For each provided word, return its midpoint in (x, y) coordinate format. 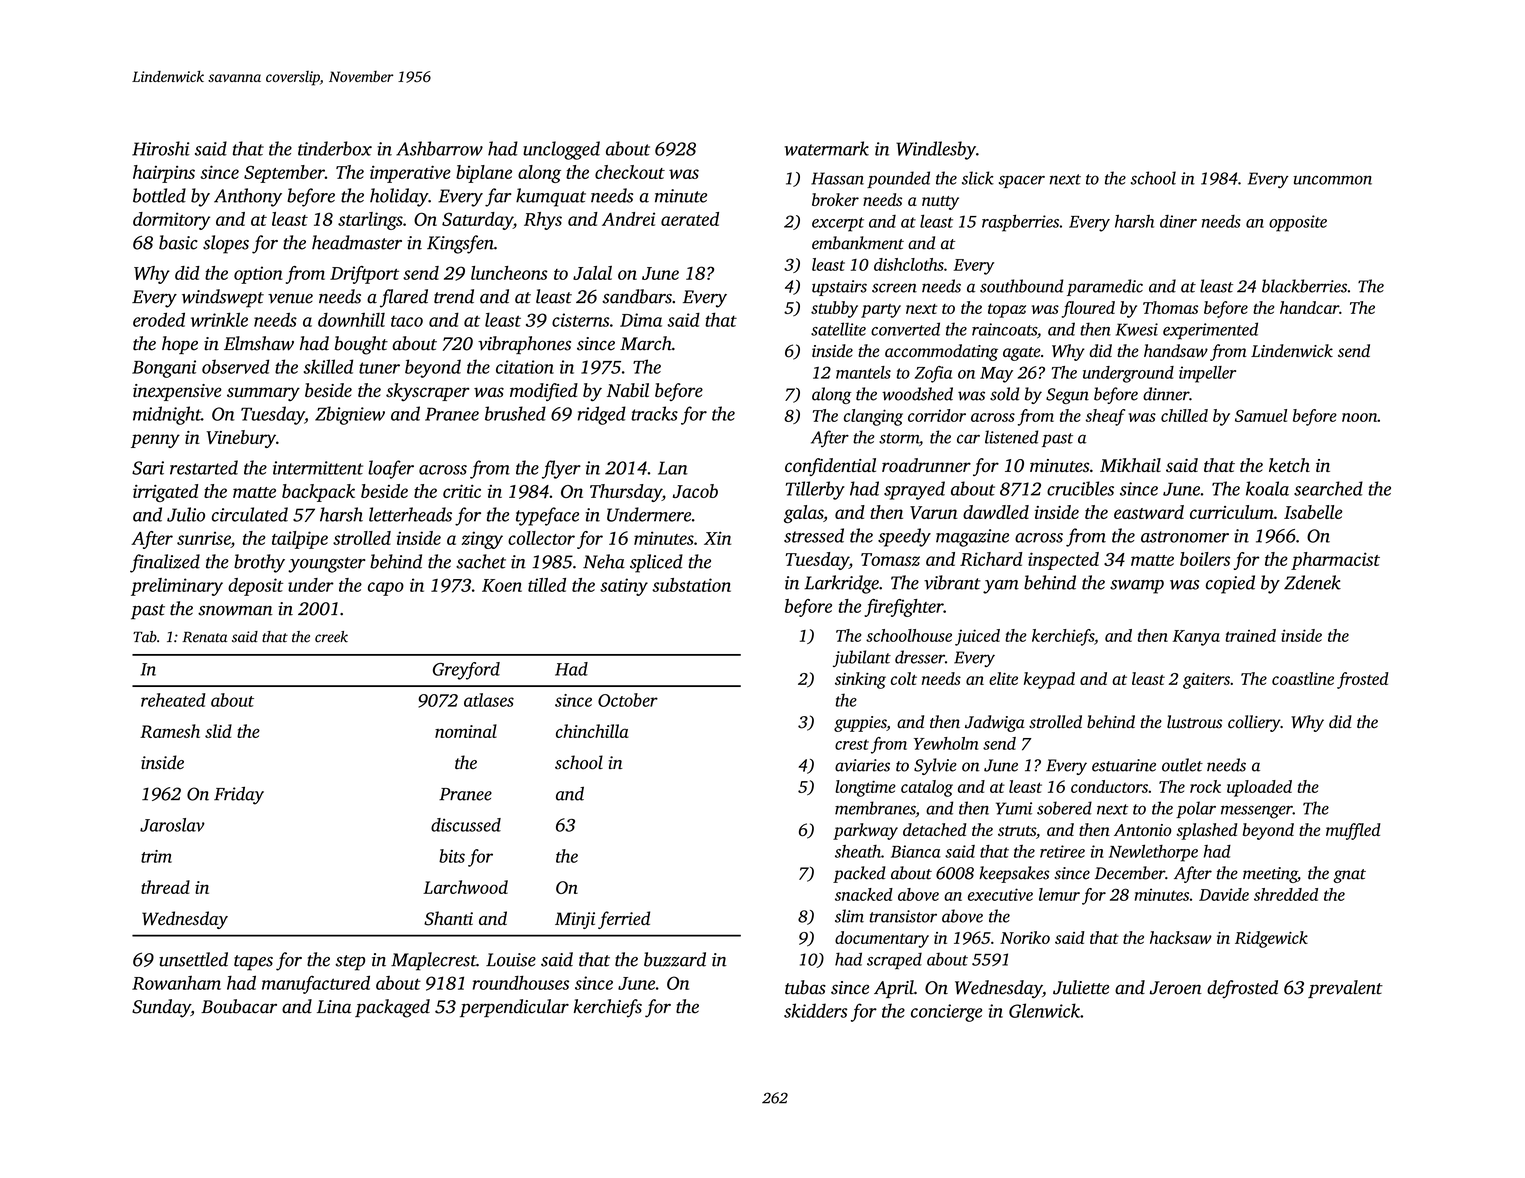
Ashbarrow (439, 148)
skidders (816, 1010)
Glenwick (1044, 1010)
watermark (827, 148)
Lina (334, 1007)
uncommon (1332, 180)
